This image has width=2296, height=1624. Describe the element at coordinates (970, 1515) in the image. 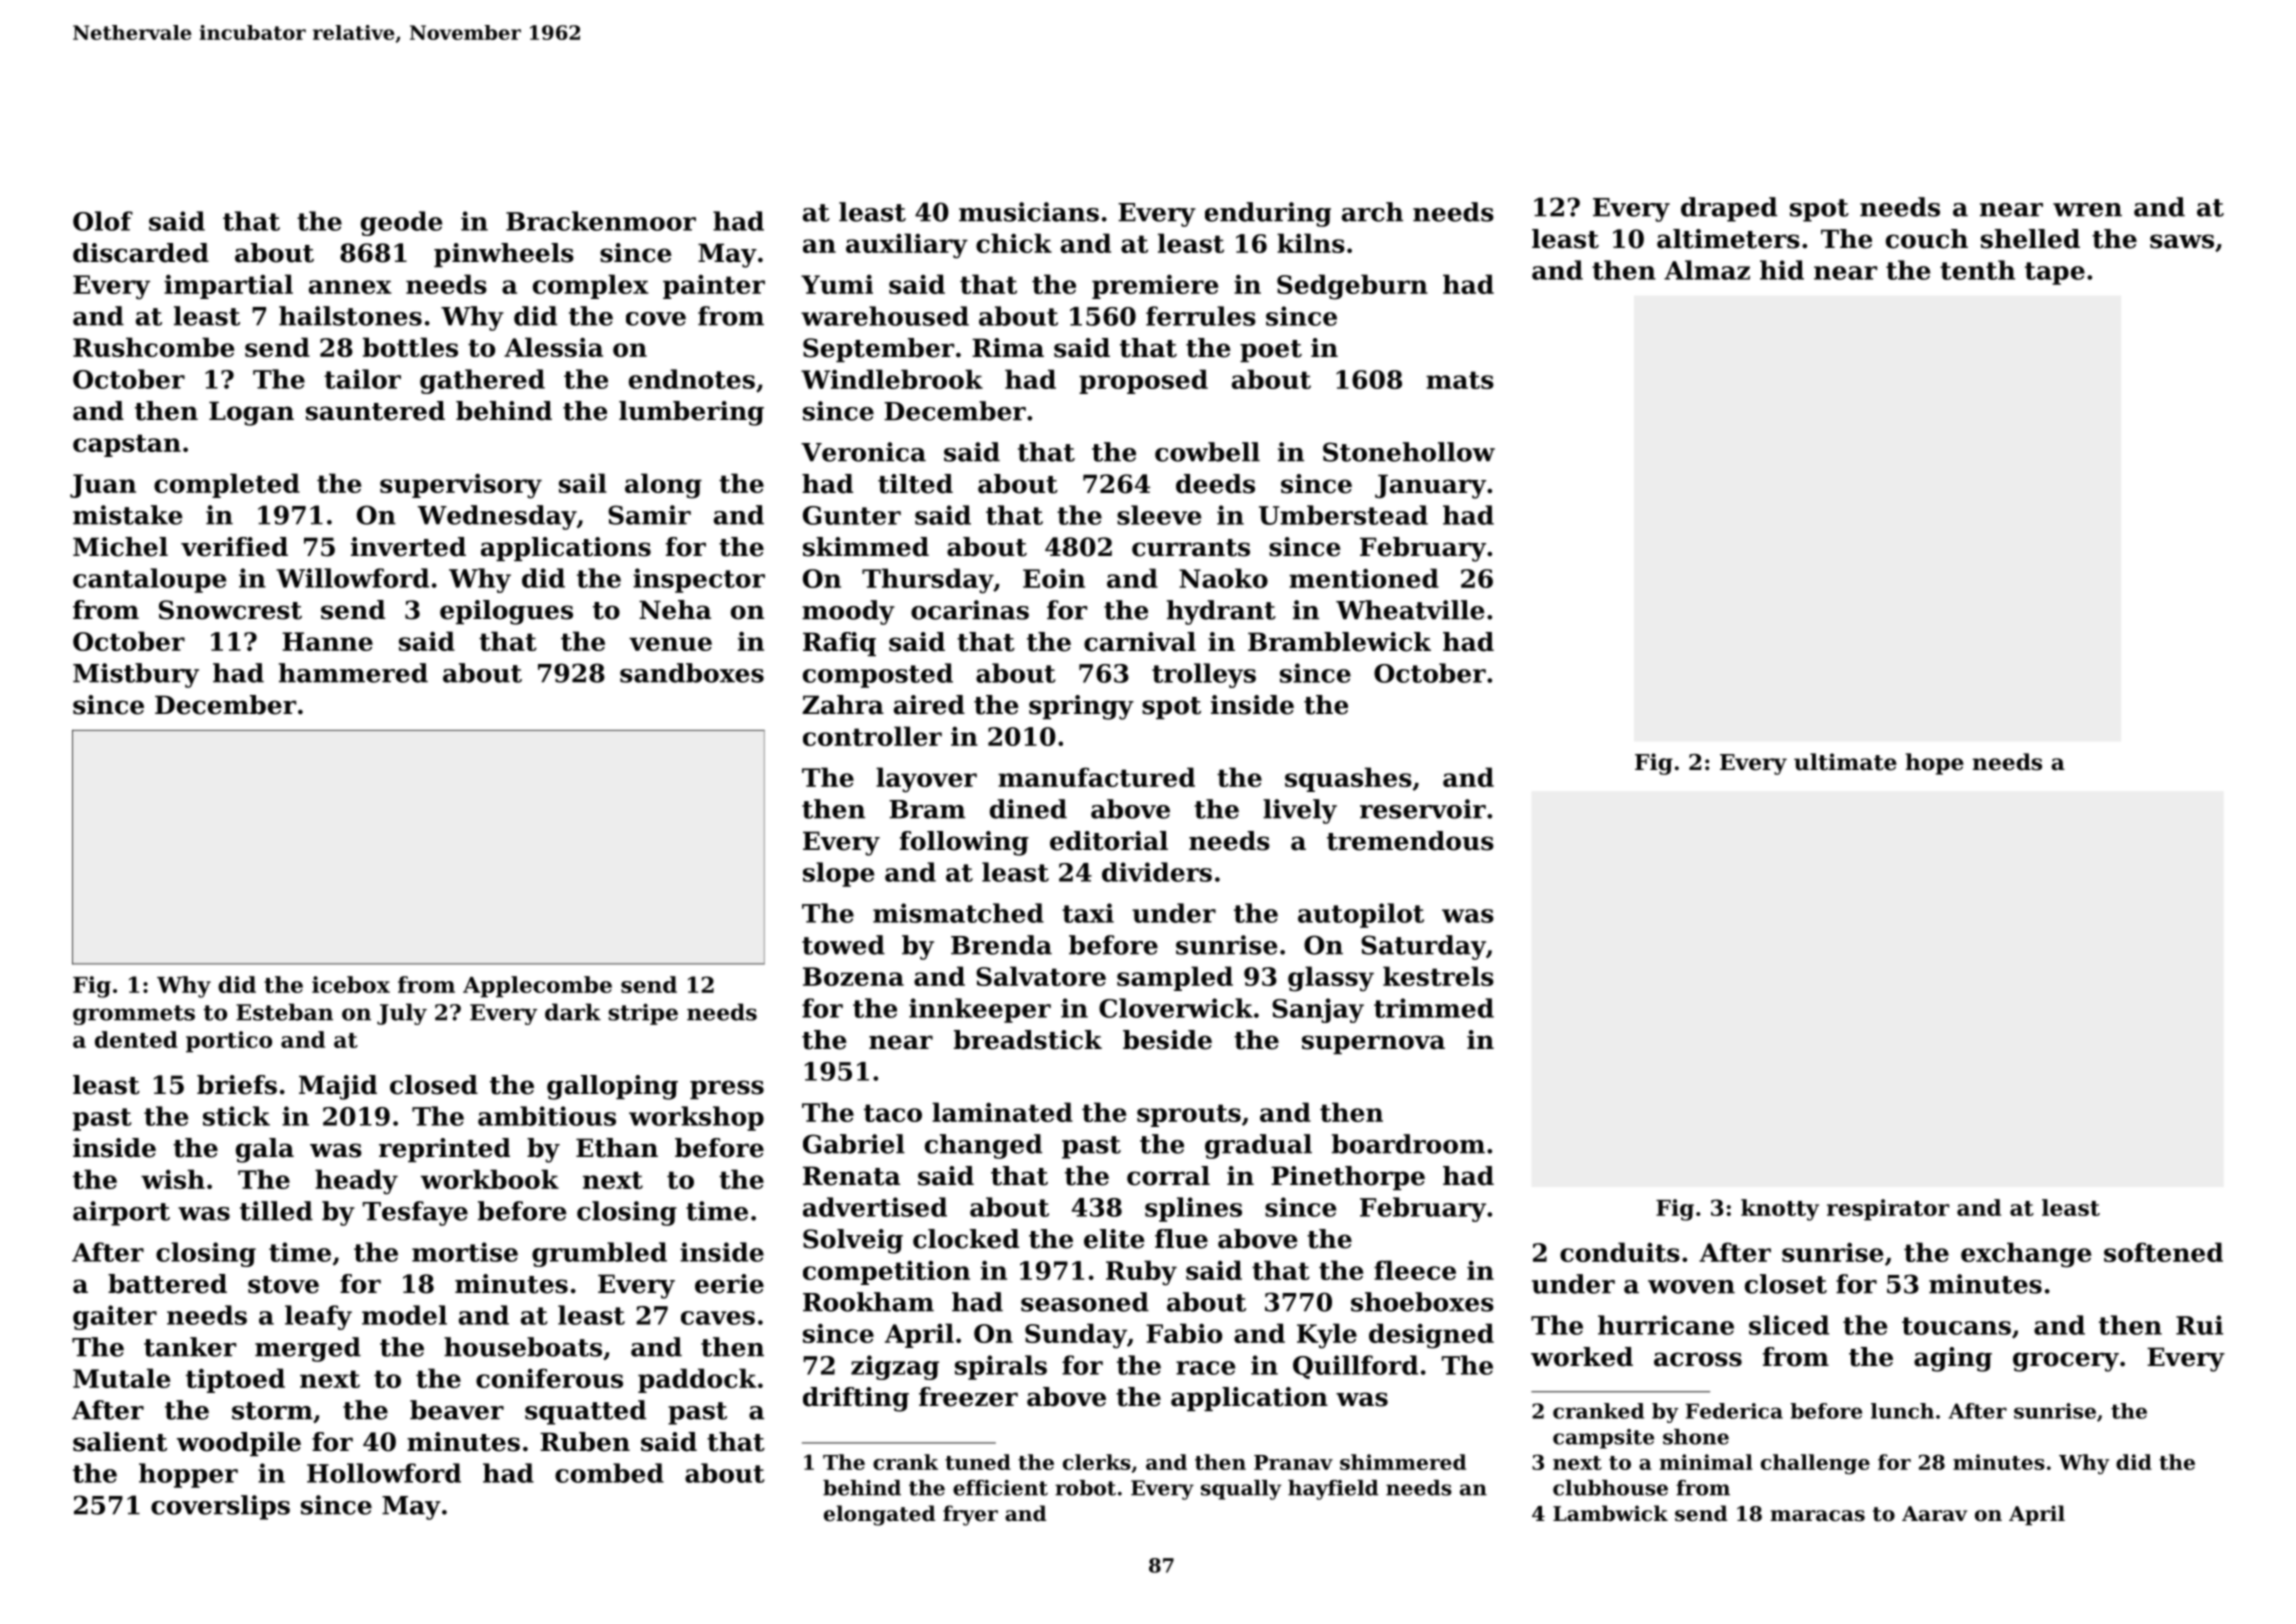

I see `fryer` at that location.
